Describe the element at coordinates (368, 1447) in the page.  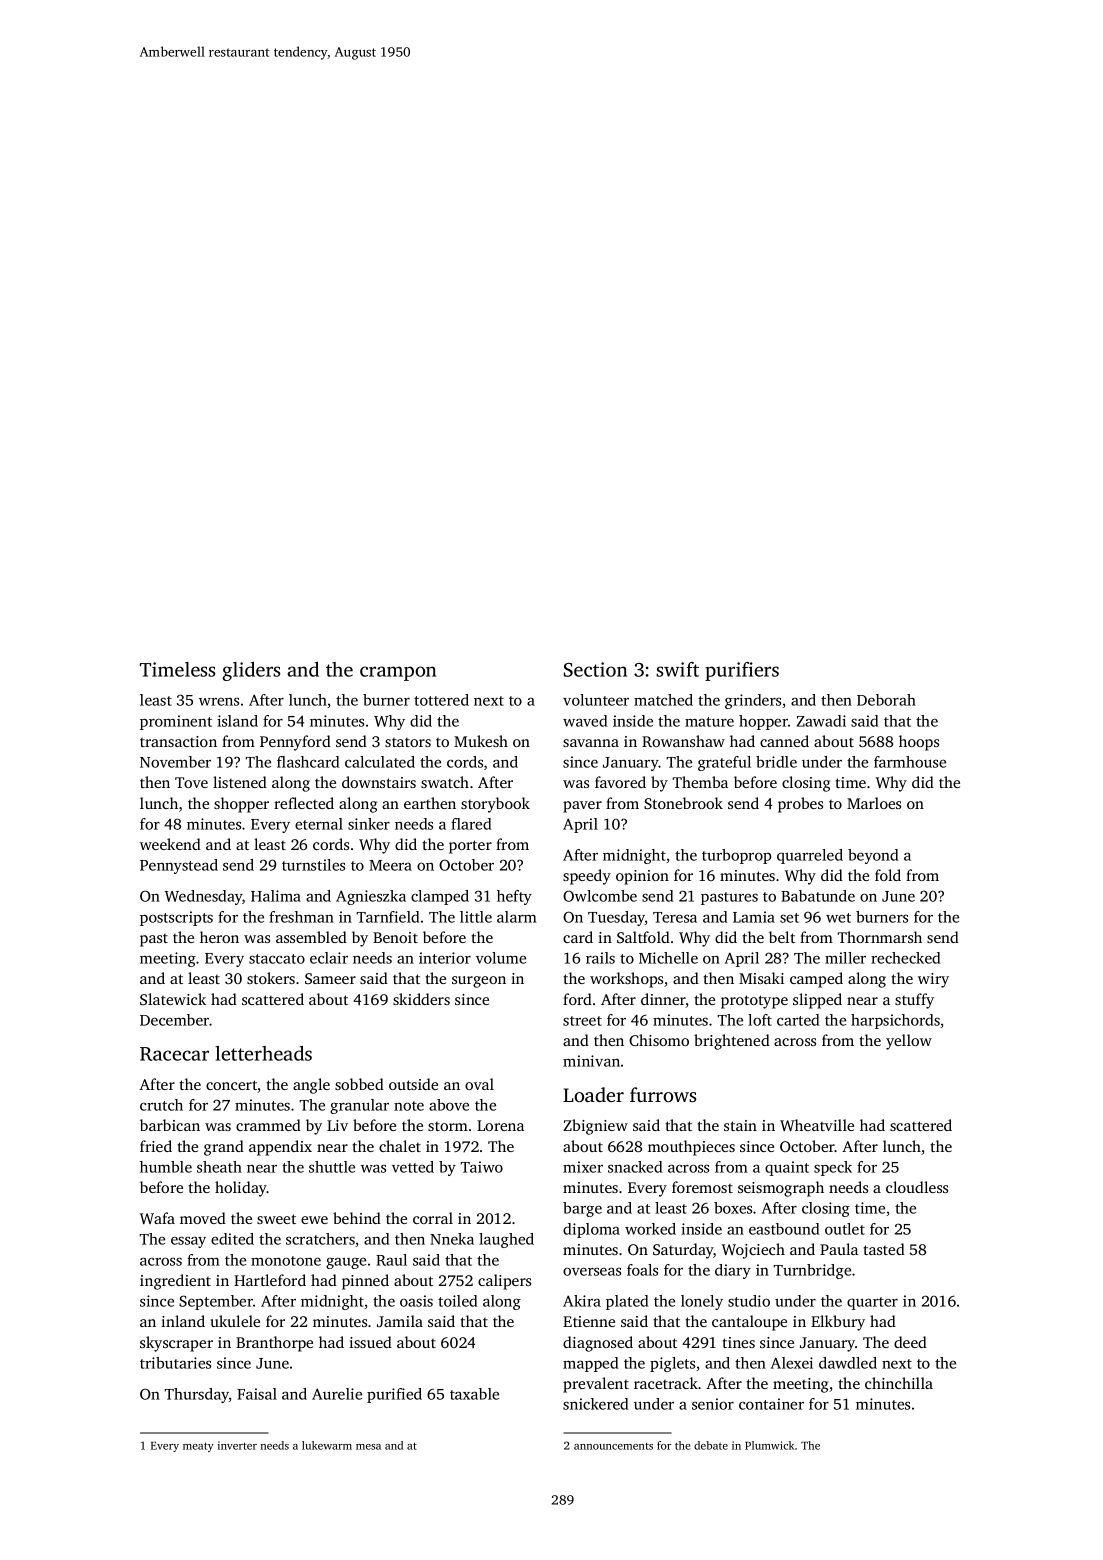
I see `mesa` at that location.
